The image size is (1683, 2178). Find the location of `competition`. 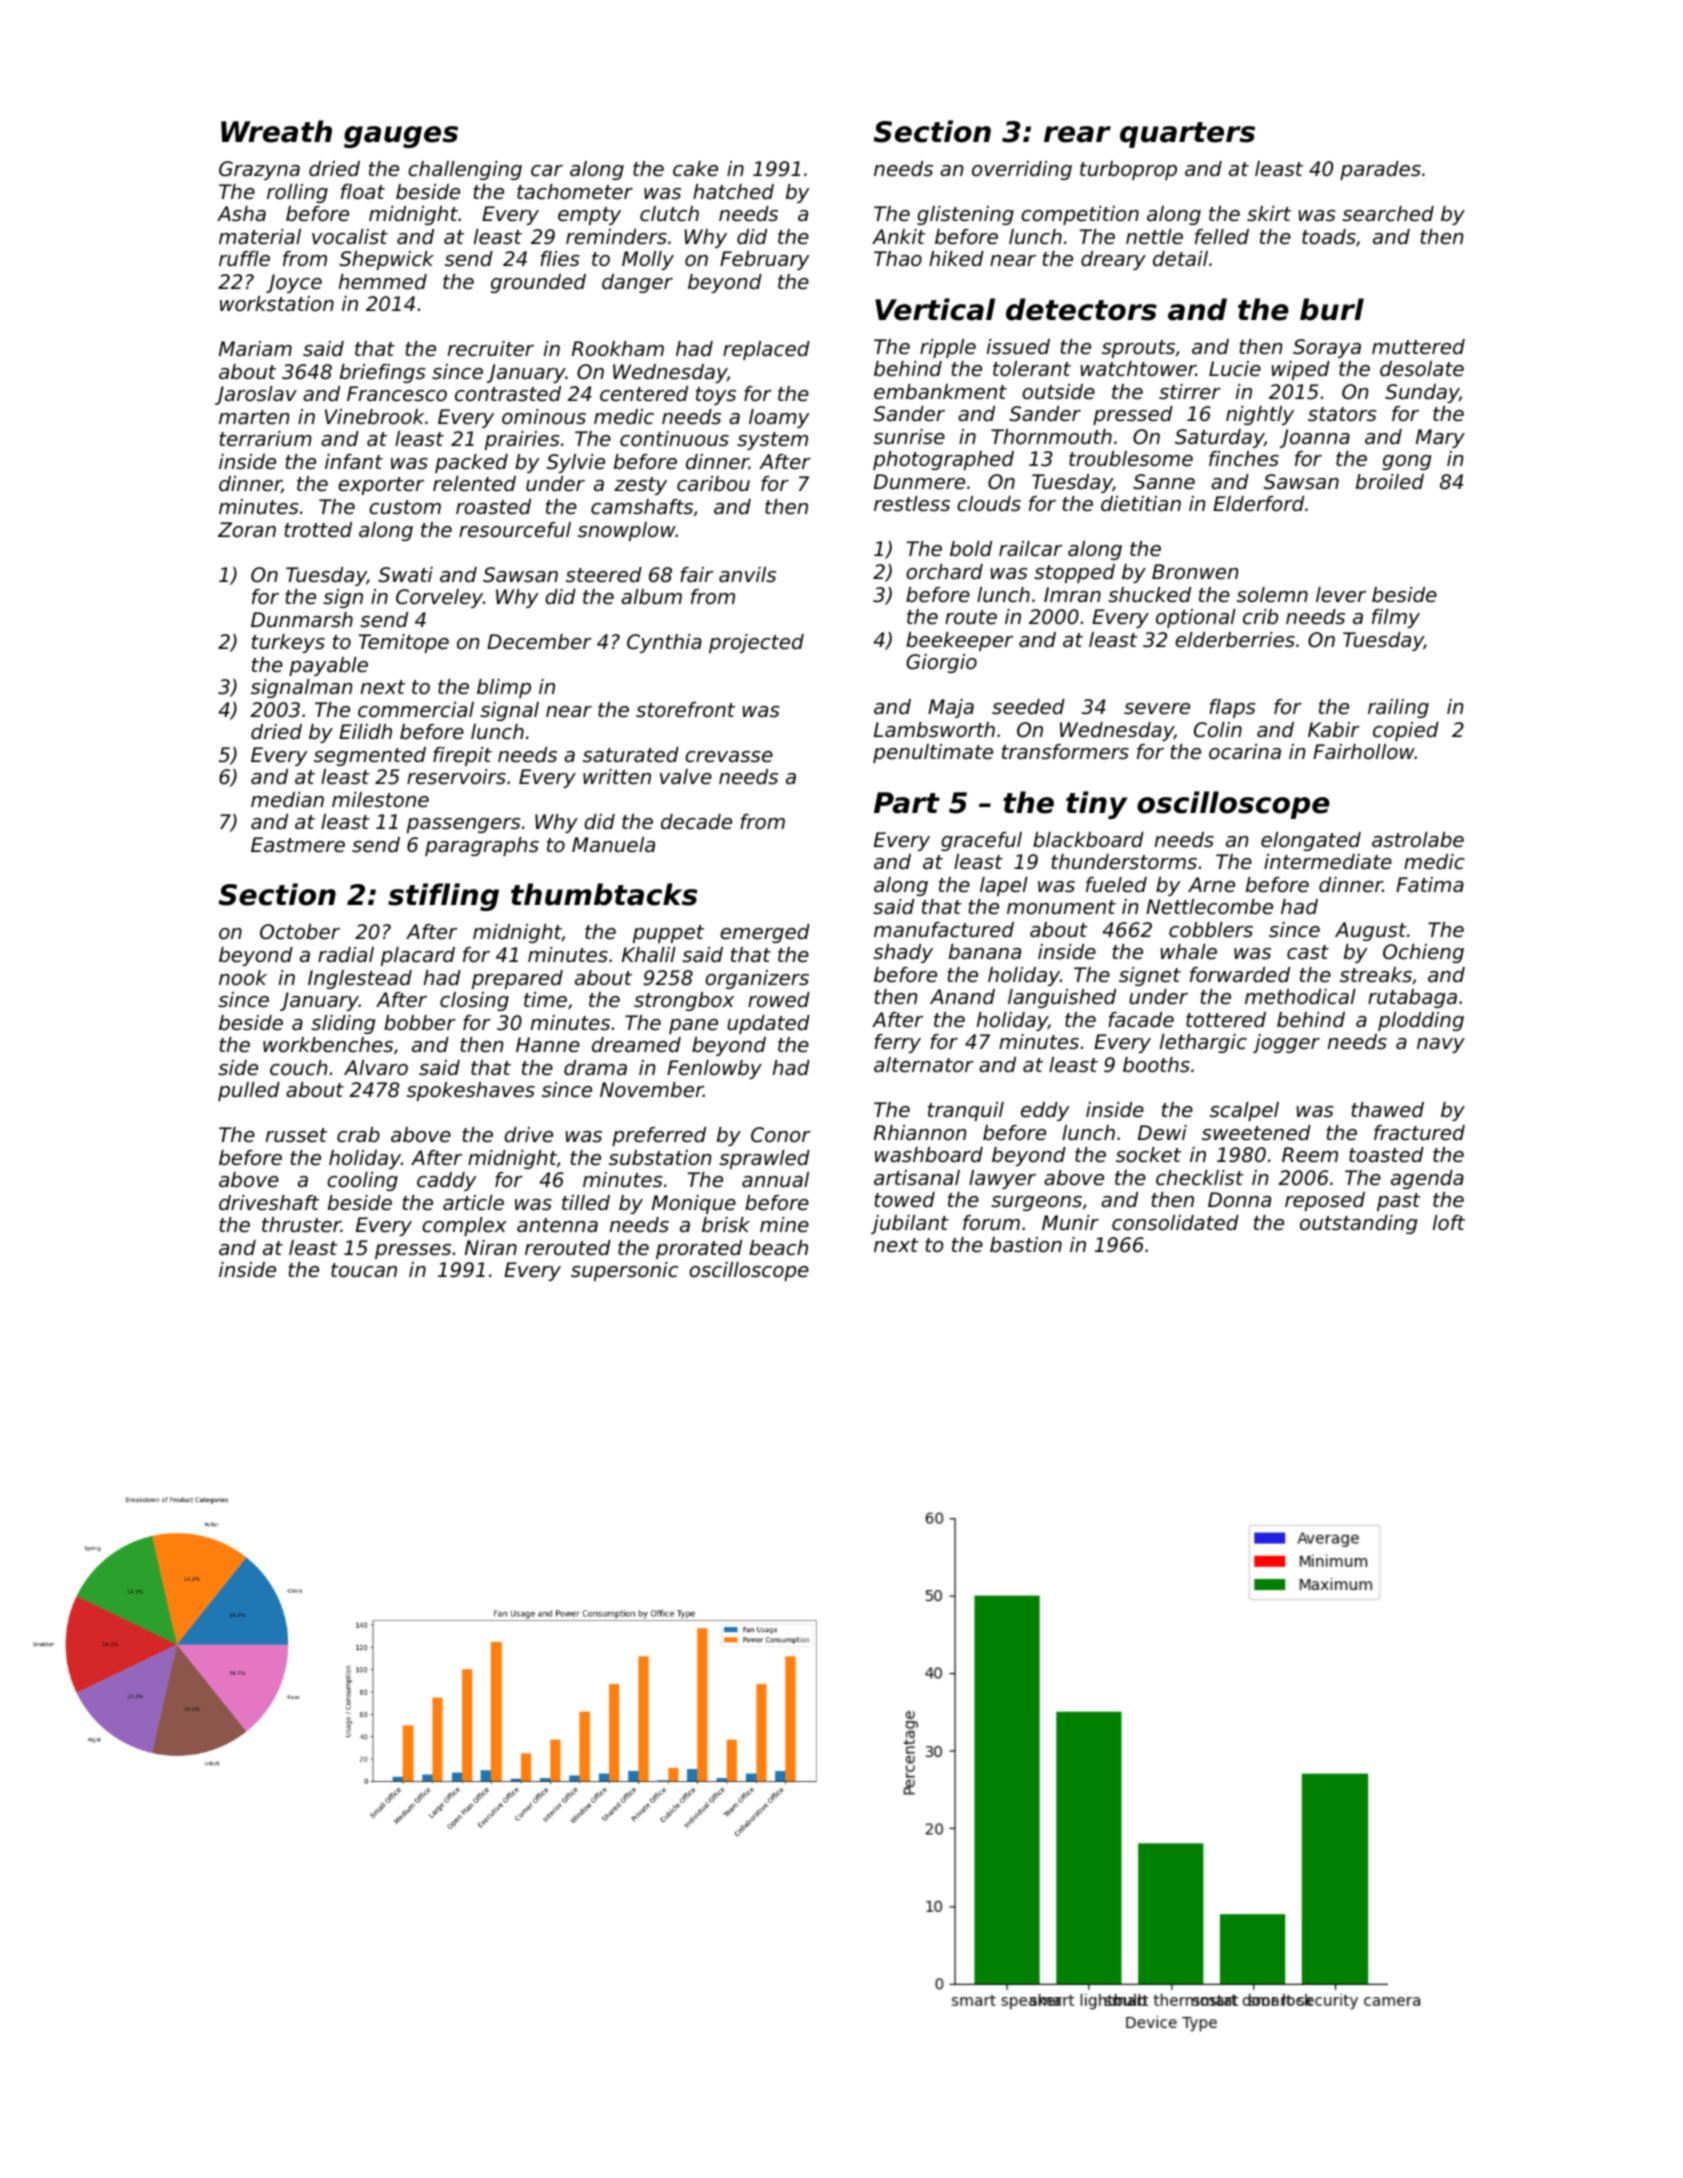

competition is located at coordinates (1080, 215).
